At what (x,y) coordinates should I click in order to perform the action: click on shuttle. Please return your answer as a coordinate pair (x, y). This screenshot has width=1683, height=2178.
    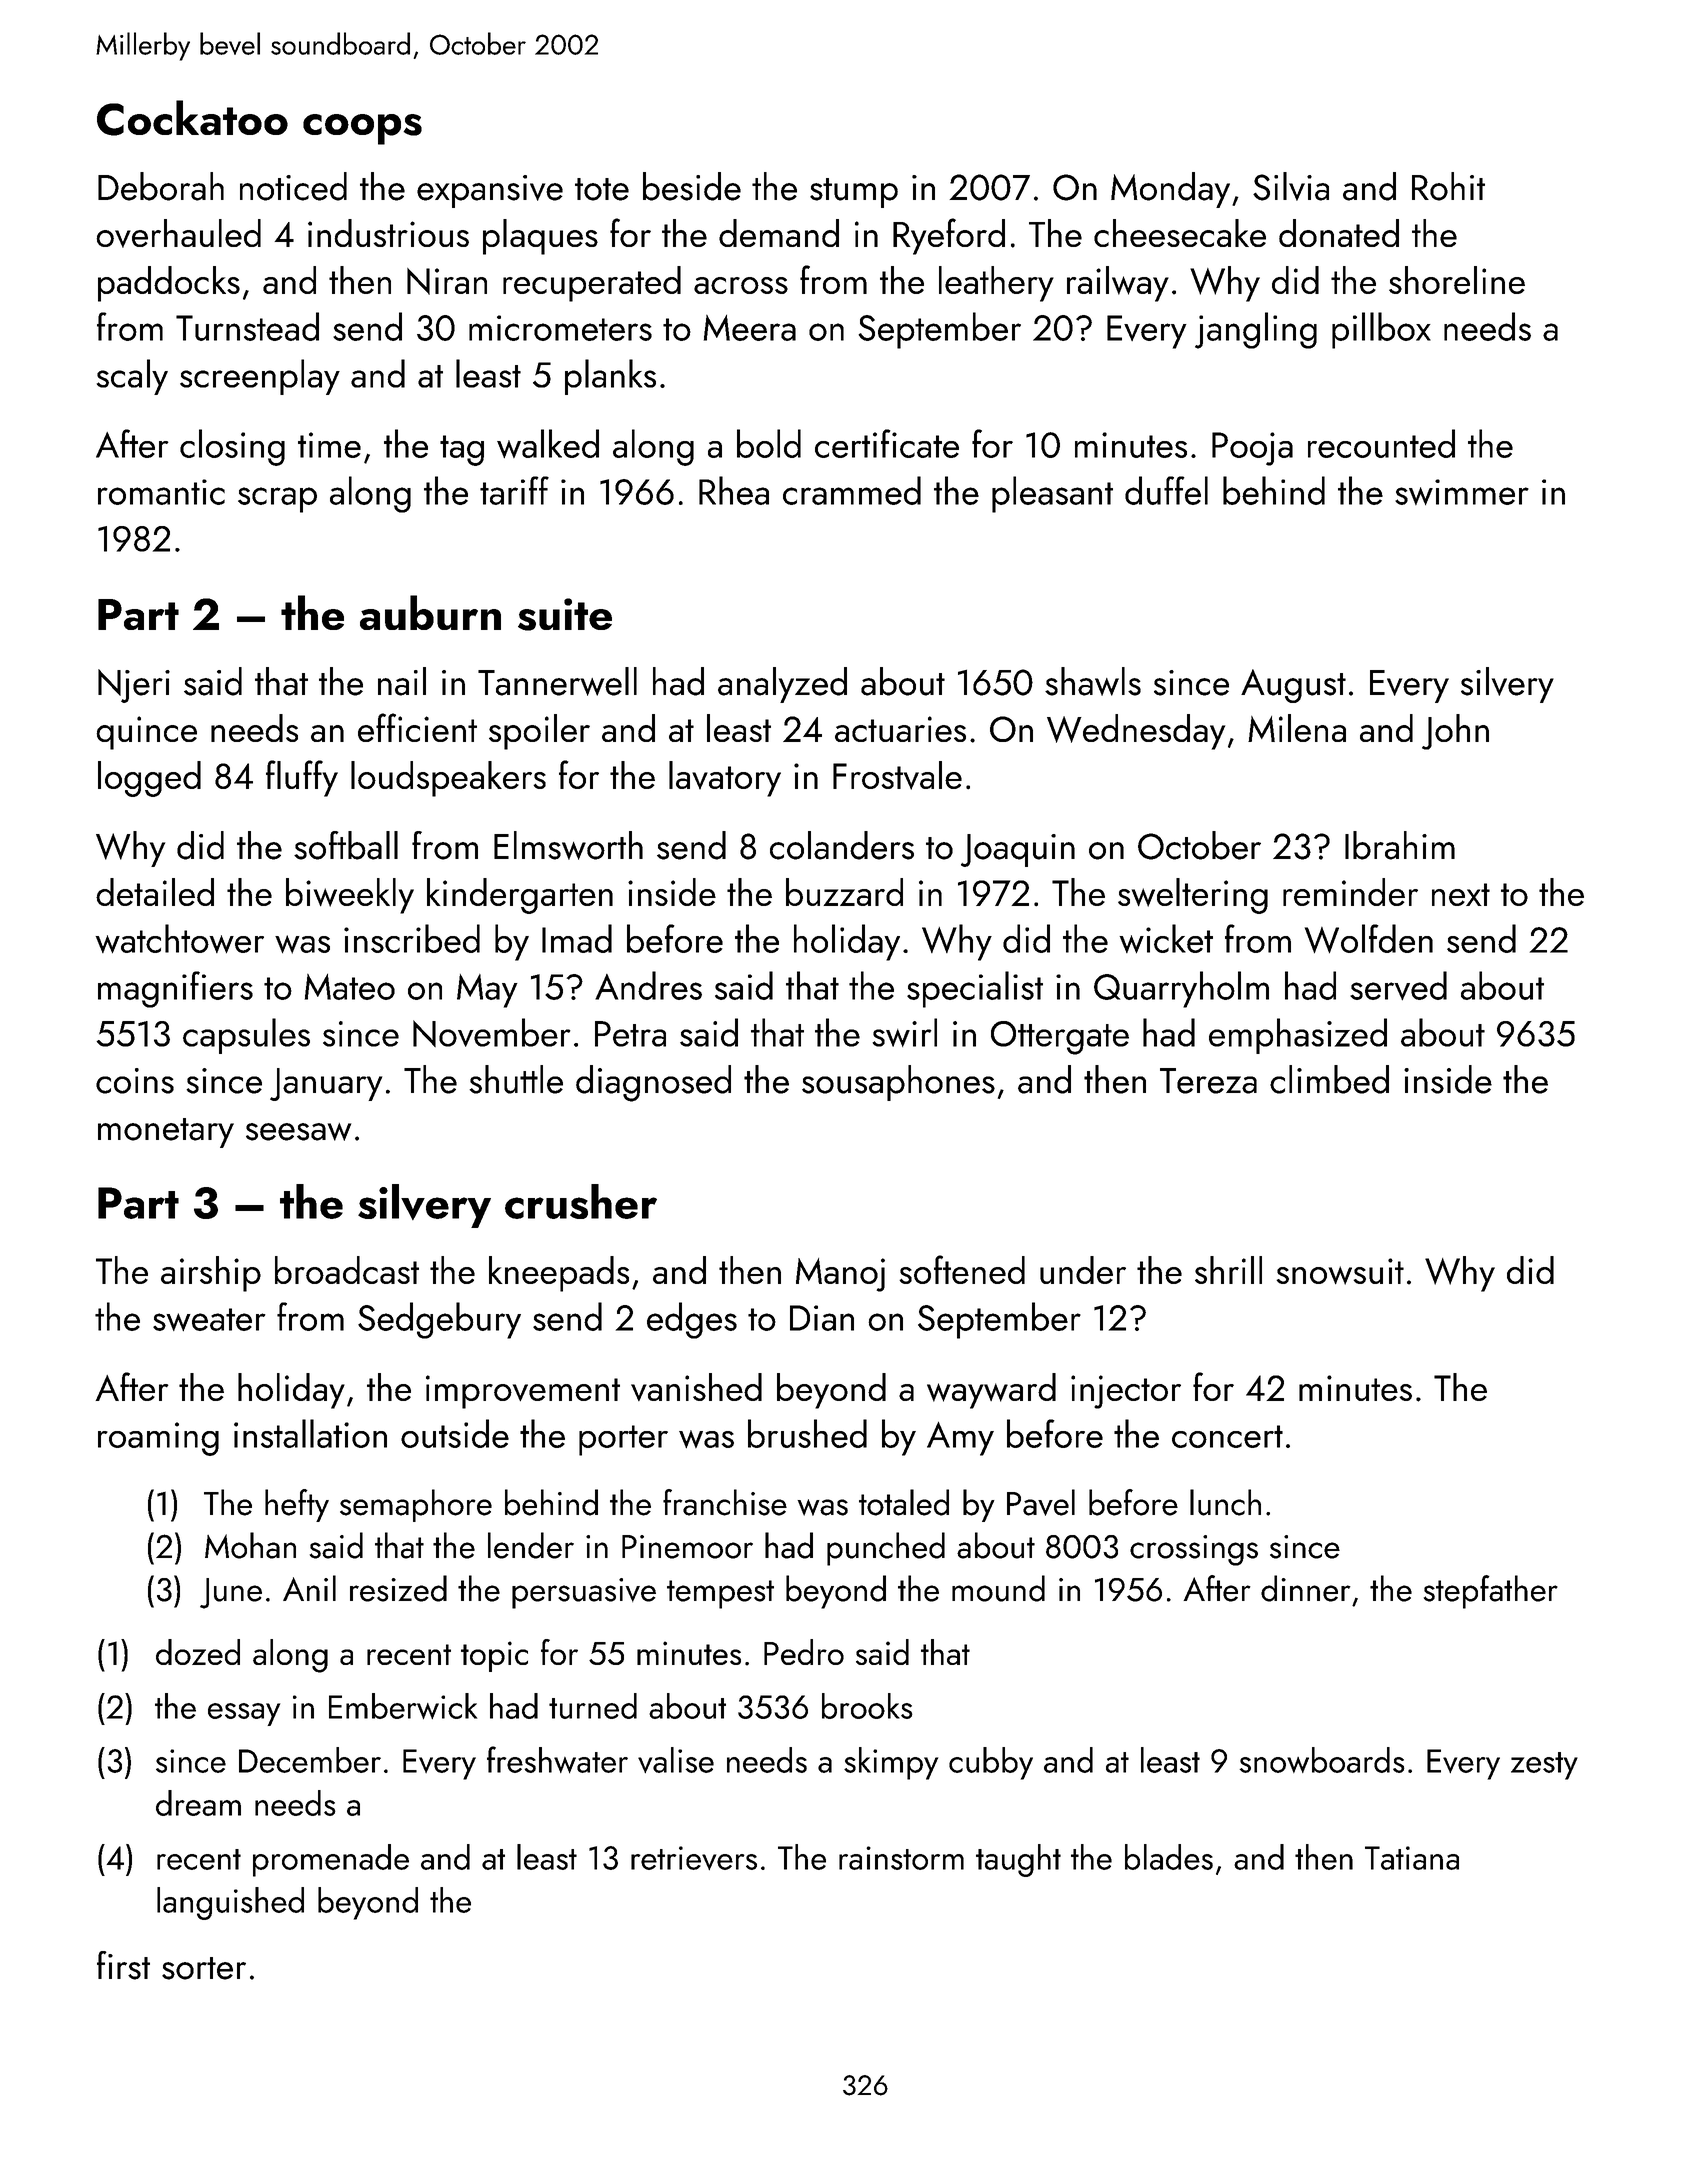
    Looking at the image, I should click on (516, 1079).
